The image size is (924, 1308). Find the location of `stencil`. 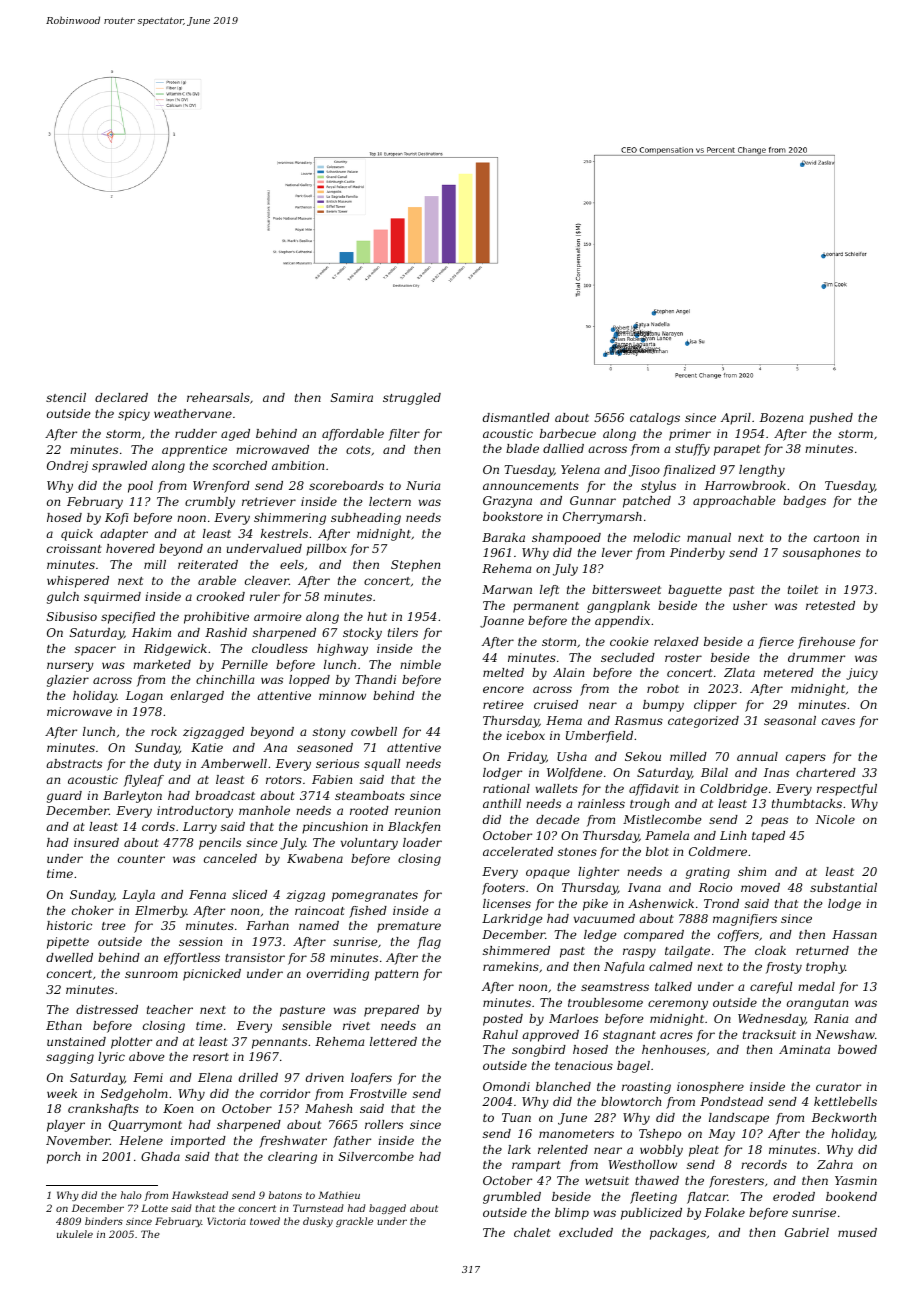

stencil is located at coordinates (66, 397).
